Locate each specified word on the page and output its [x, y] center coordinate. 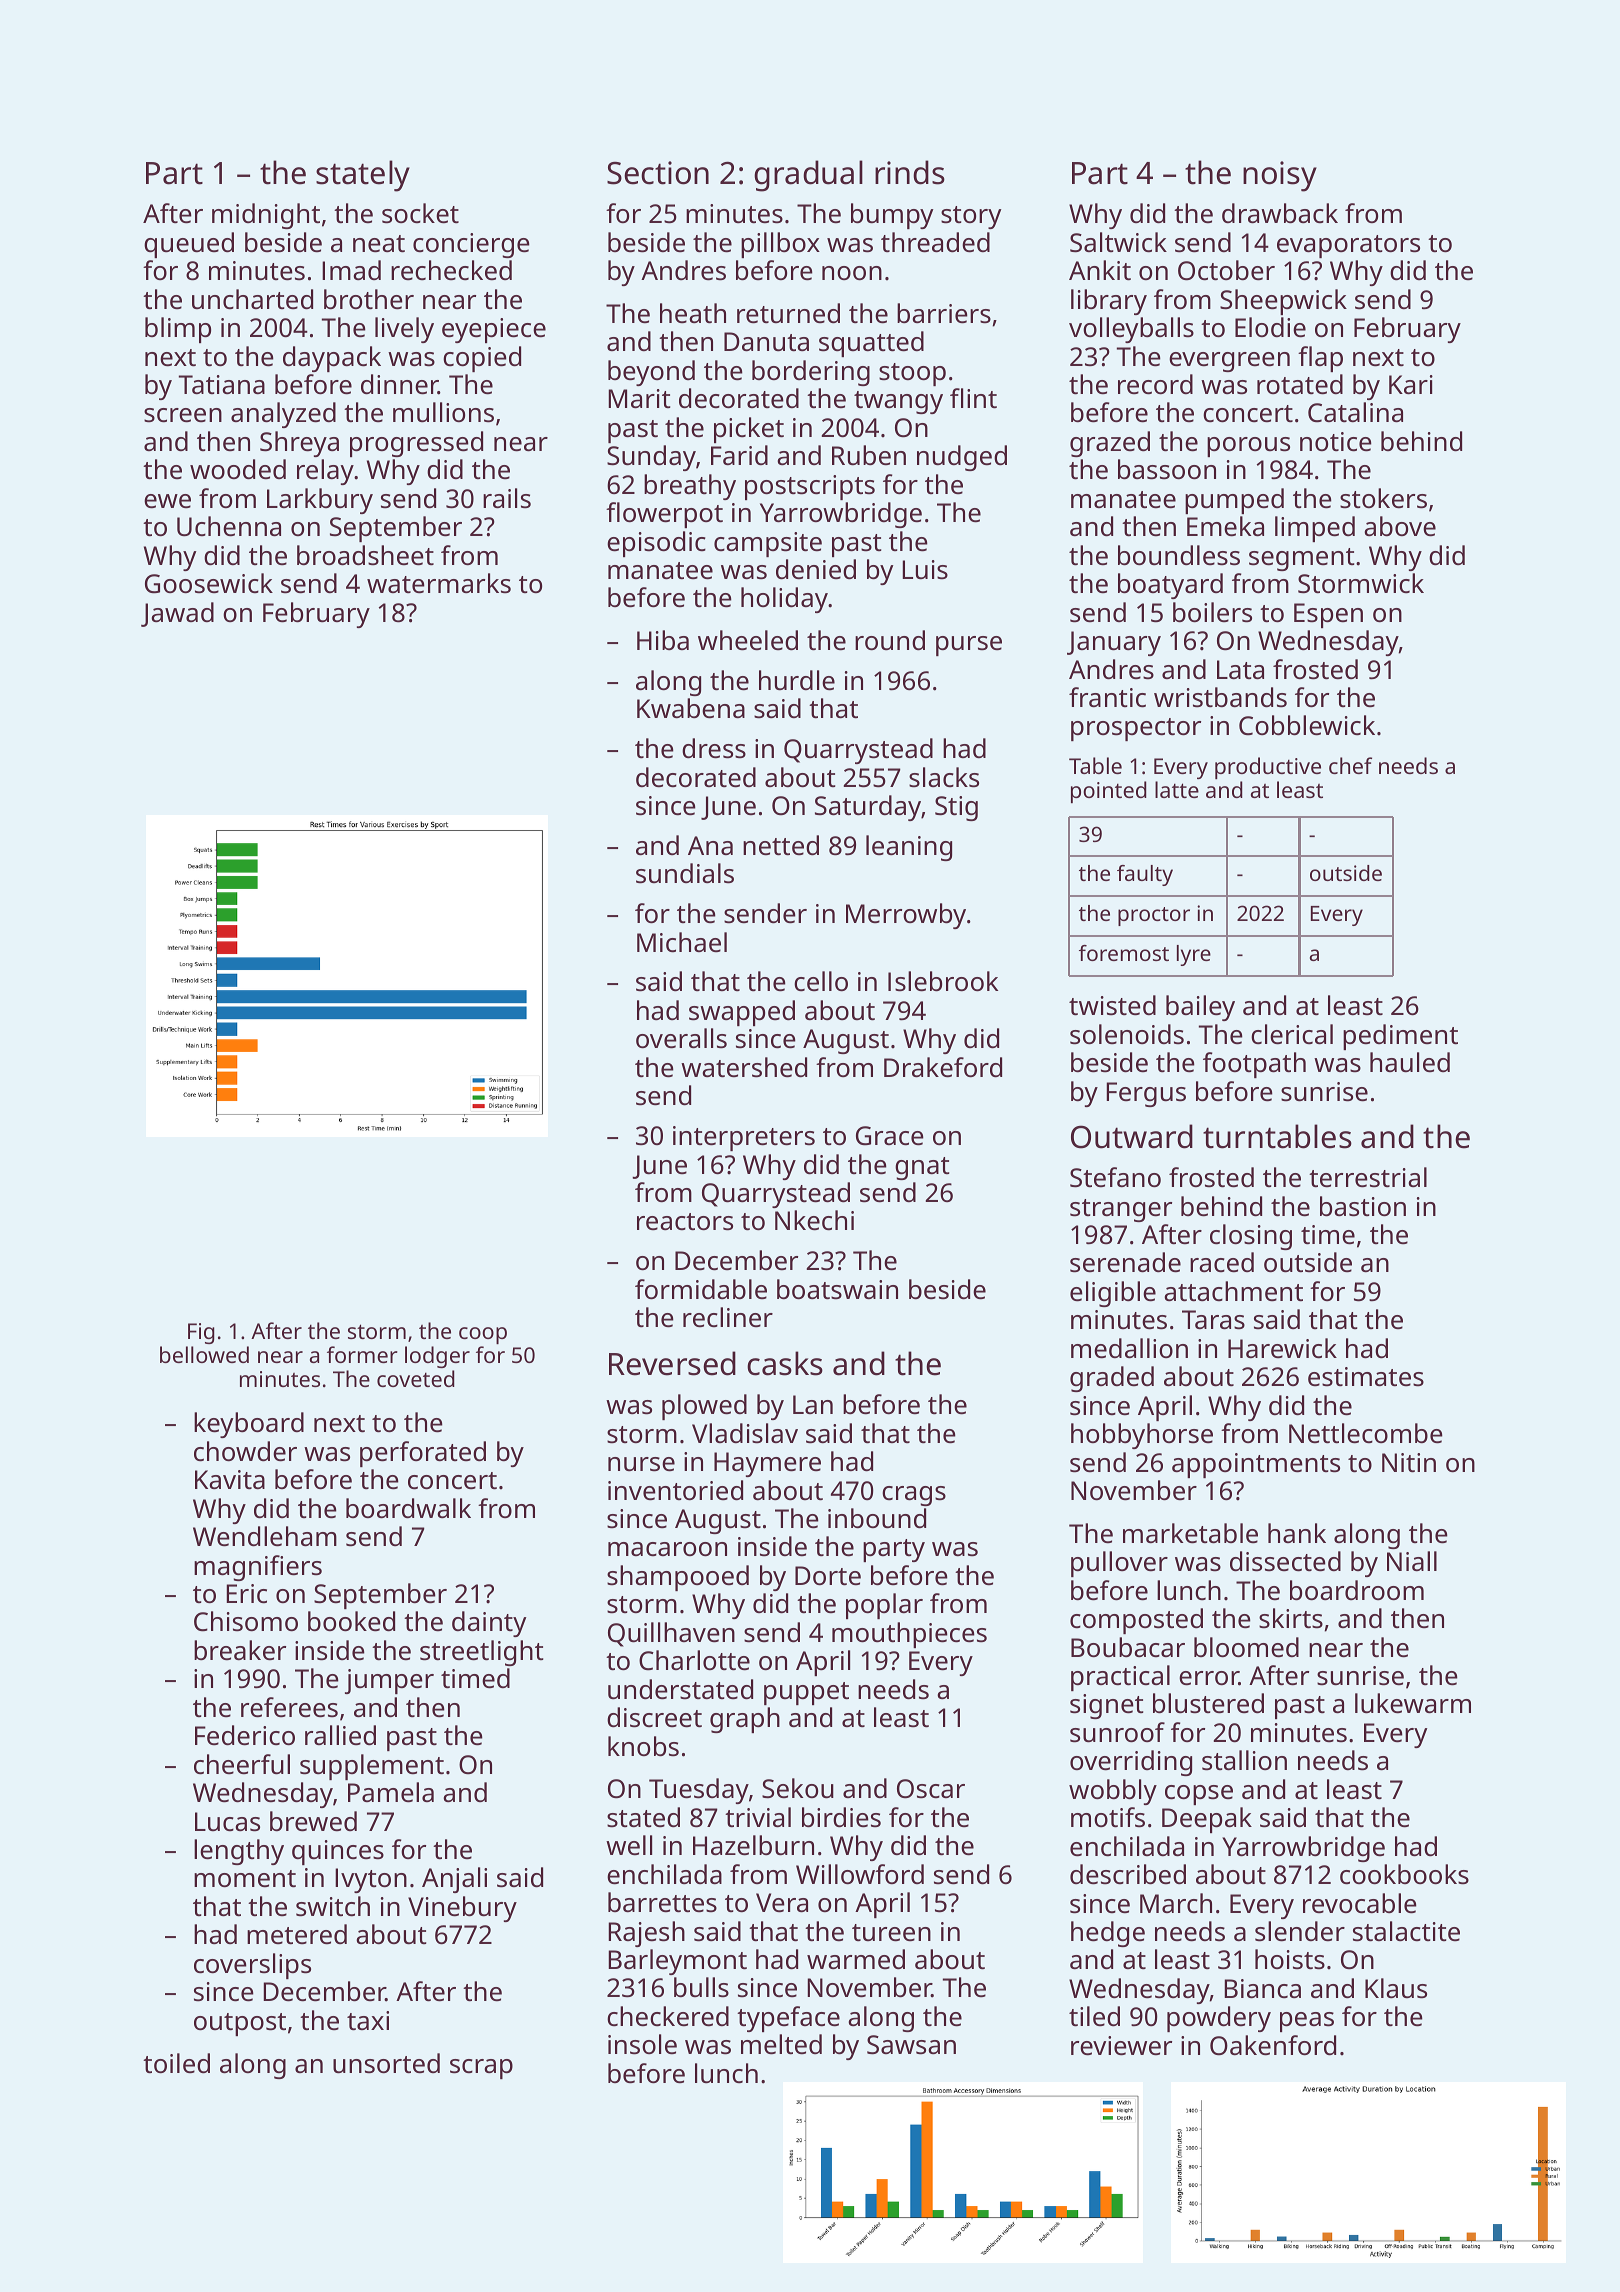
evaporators [1348, 246]
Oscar [931, 1789]
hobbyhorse [1142, 1436]
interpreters [744, 1138]
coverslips [252, 1966]
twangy [898, 402]
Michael [682, 942]
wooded [238, 469]
